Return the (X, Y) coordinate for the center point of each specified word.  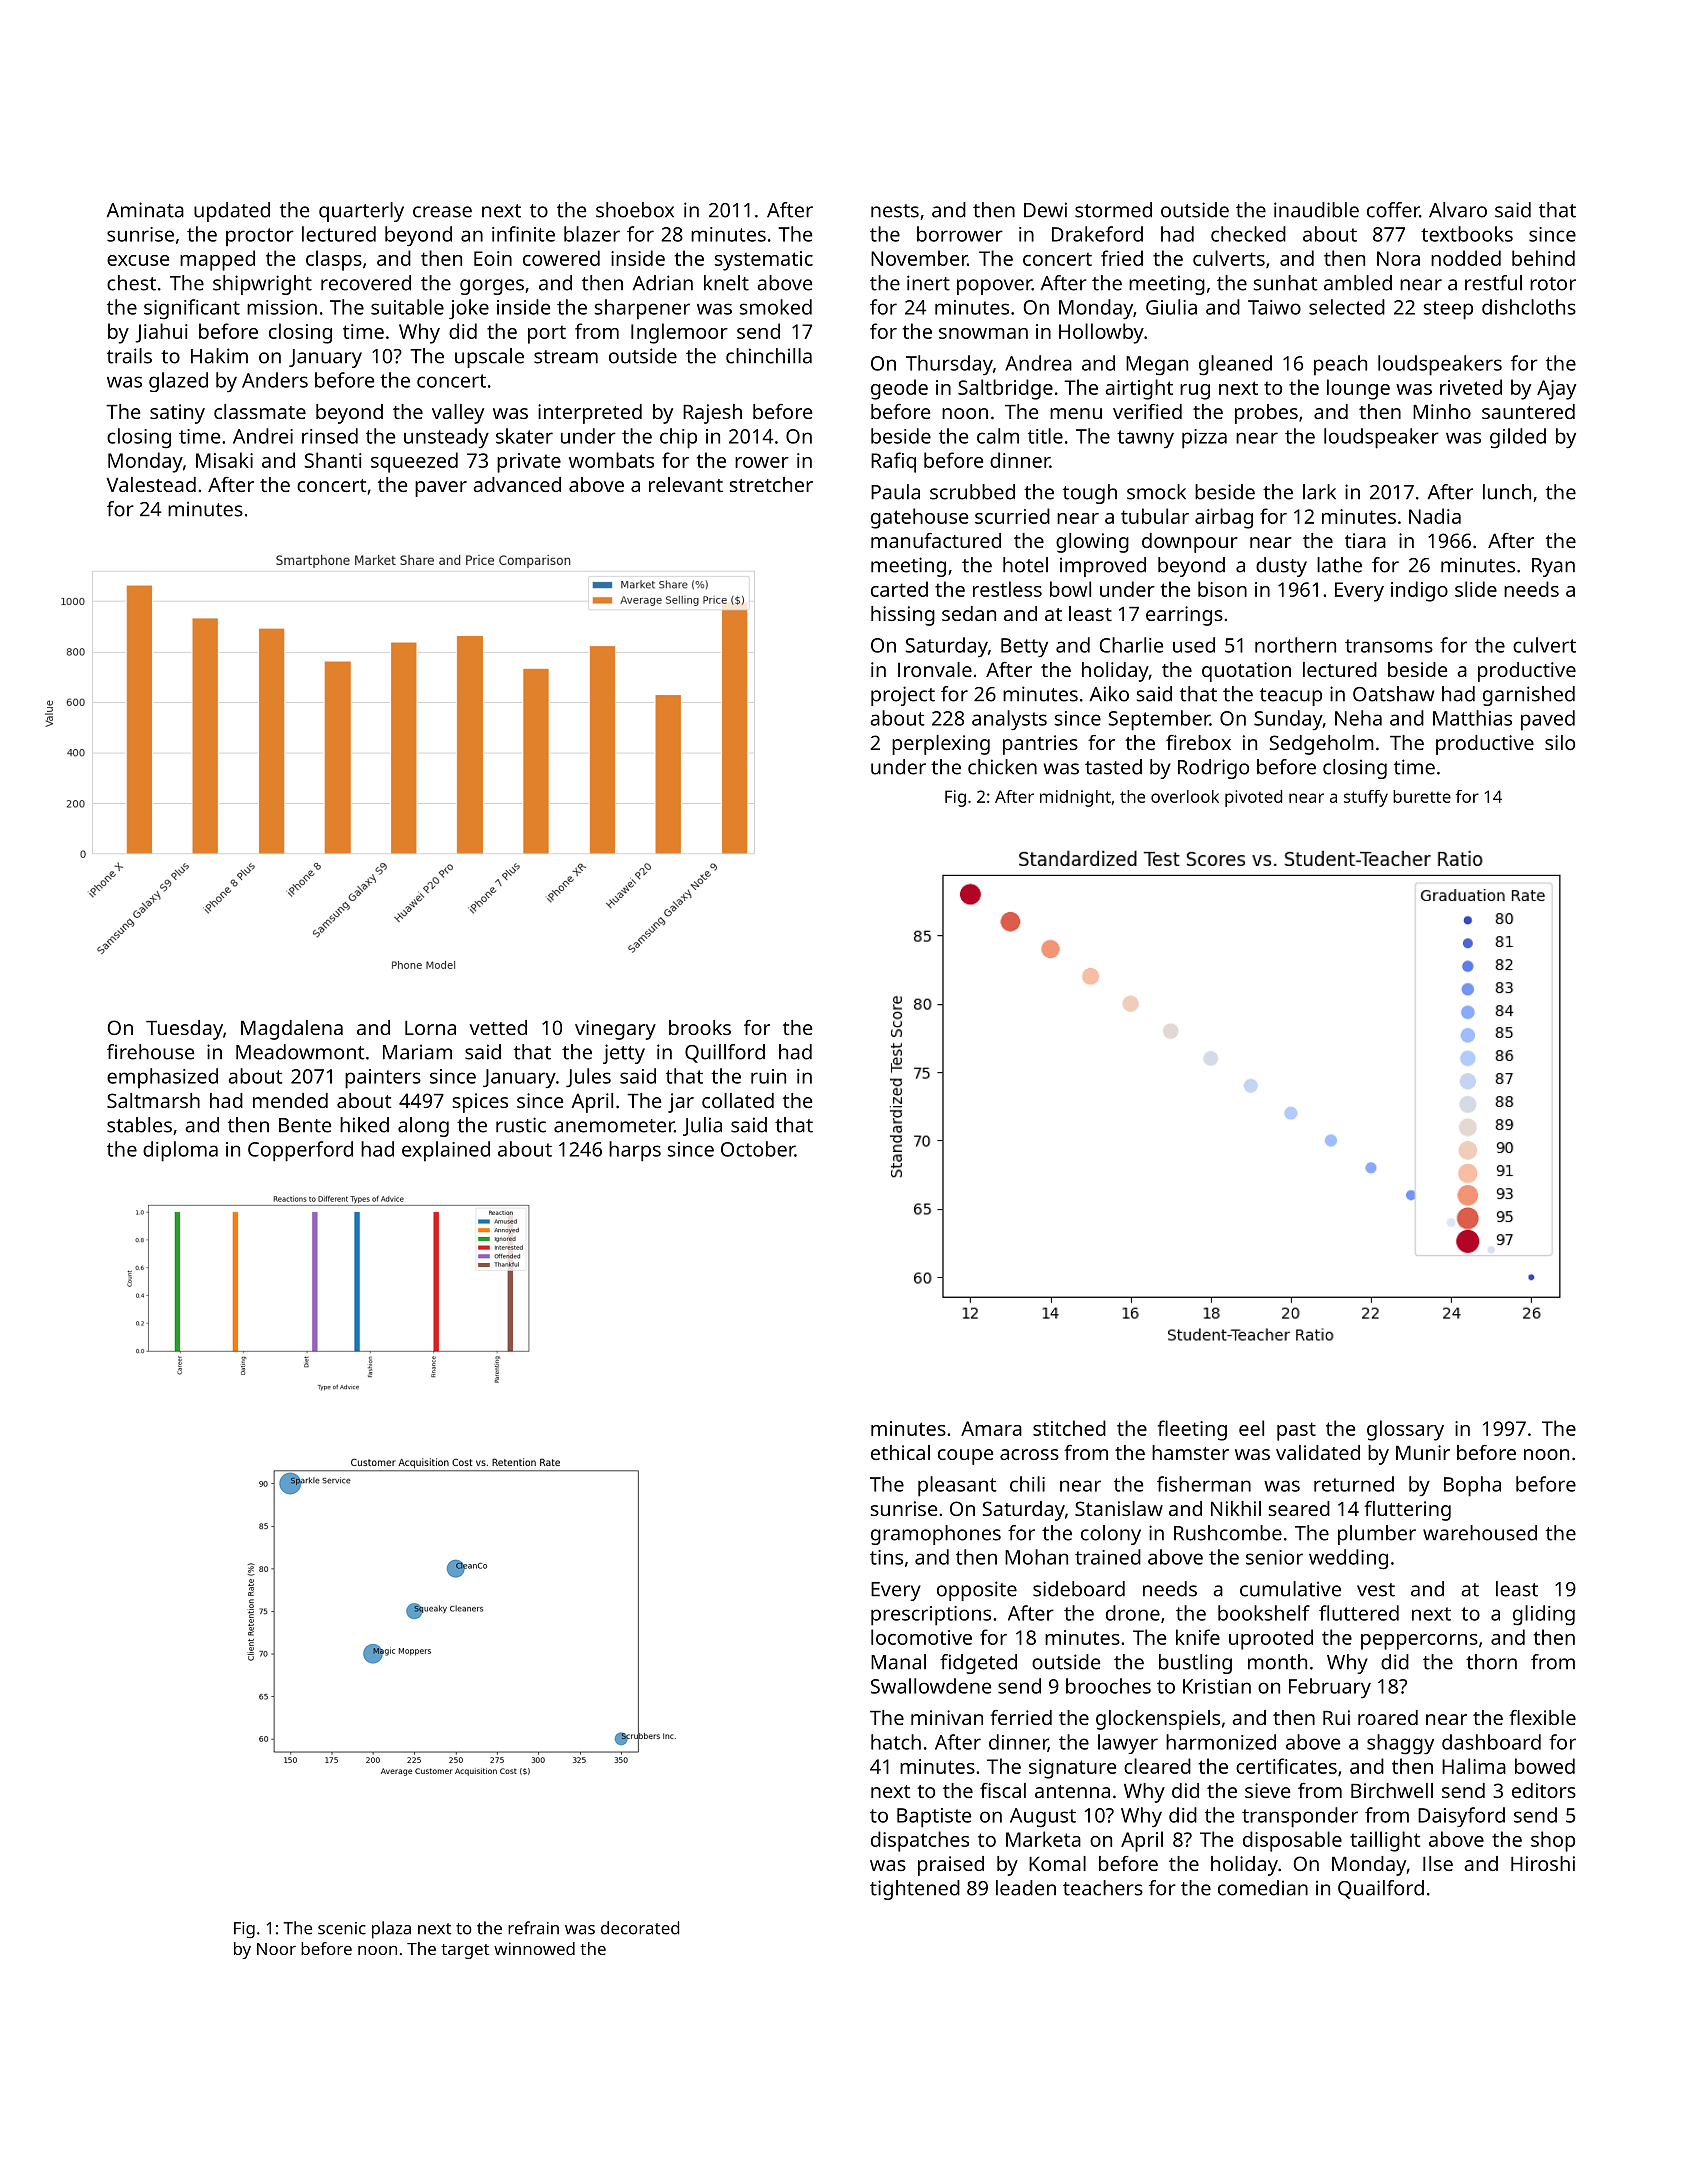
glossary (1405, 1430)
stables (139, 1125)
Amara (991, 1428)
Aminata (145, 210)
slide (1476, 589)
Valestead (151, 484)
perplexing (941, 745)
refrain (533, 1928)
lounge (1358, 389)
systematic (764, 261)
